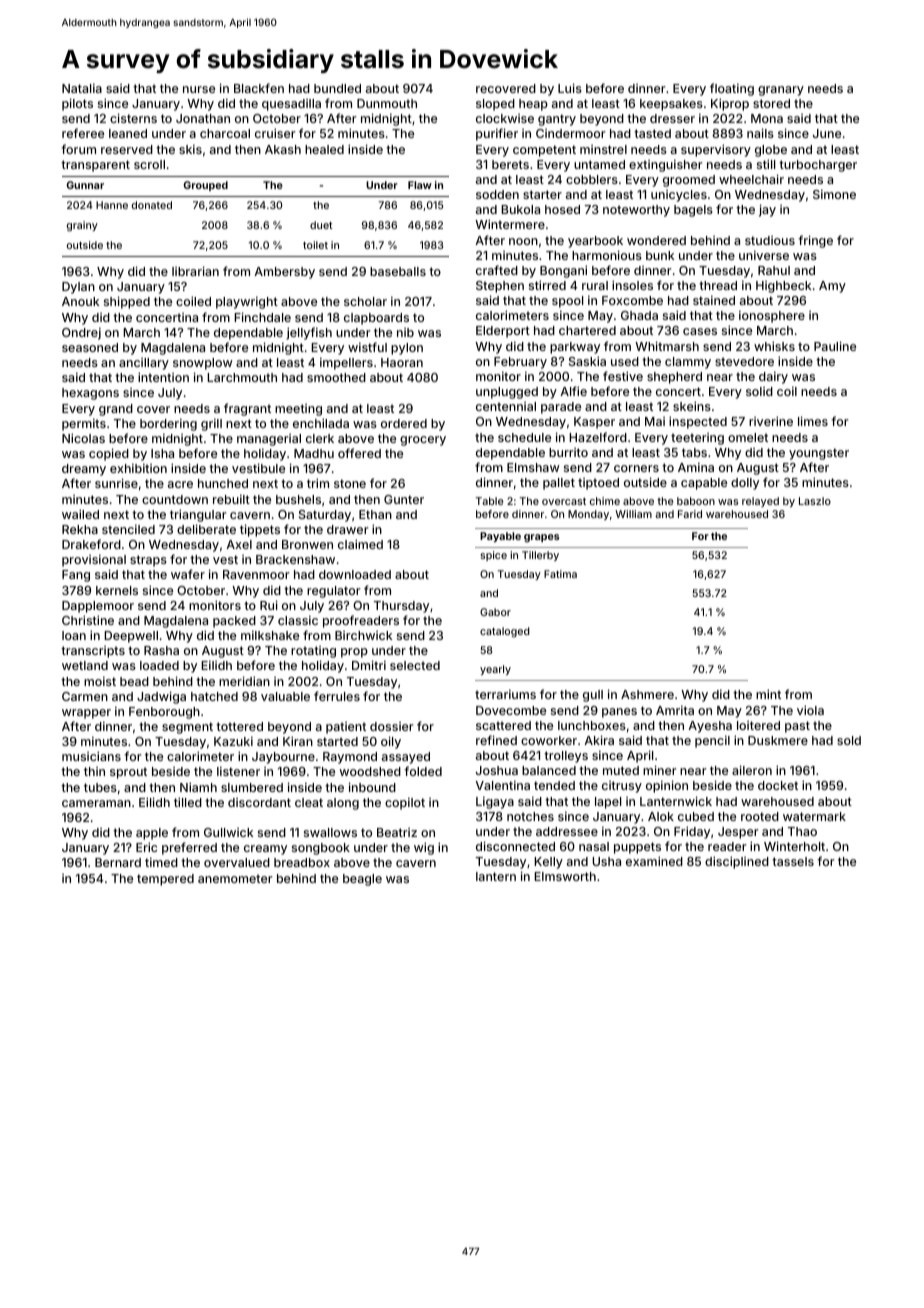 This screenshot has width=924, height=1308. Describe the element at coordinates (362, 880) in the screenshot. I see `beagle` at that location.
